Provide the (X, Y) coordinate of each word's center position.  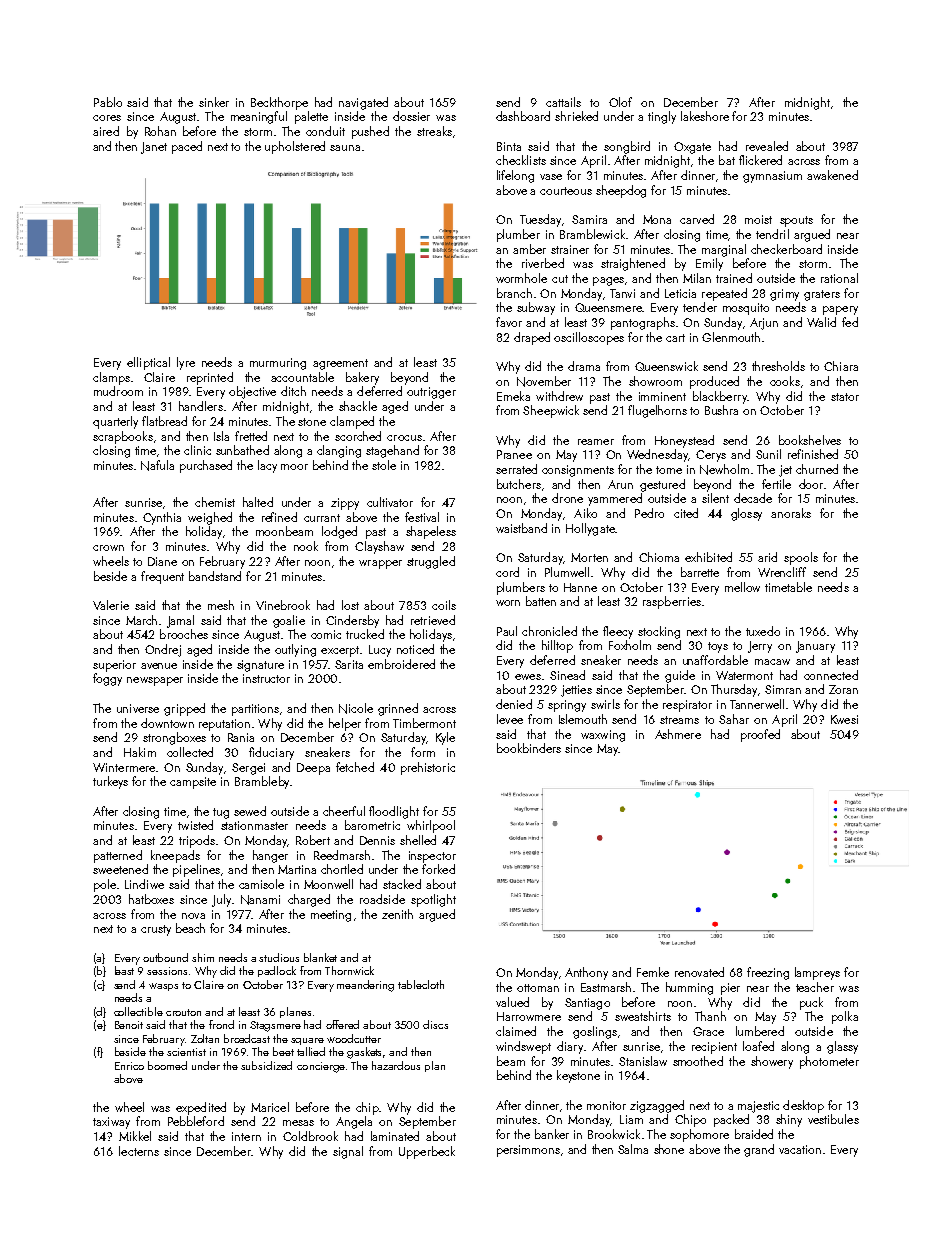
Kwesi (844, 719)
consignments (578, 471)
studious (279, 957)
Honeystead (684, 441)
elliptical (148, 363)
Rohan (160, 131)
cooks (785, 381)
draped (532, 338)
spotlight (433, 900)
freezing (768, 973)
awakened (832, 175)
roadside (382, 899)
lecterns (139, 1151)
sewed (250, 811)
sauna (345, 148)
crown (108, 548)
